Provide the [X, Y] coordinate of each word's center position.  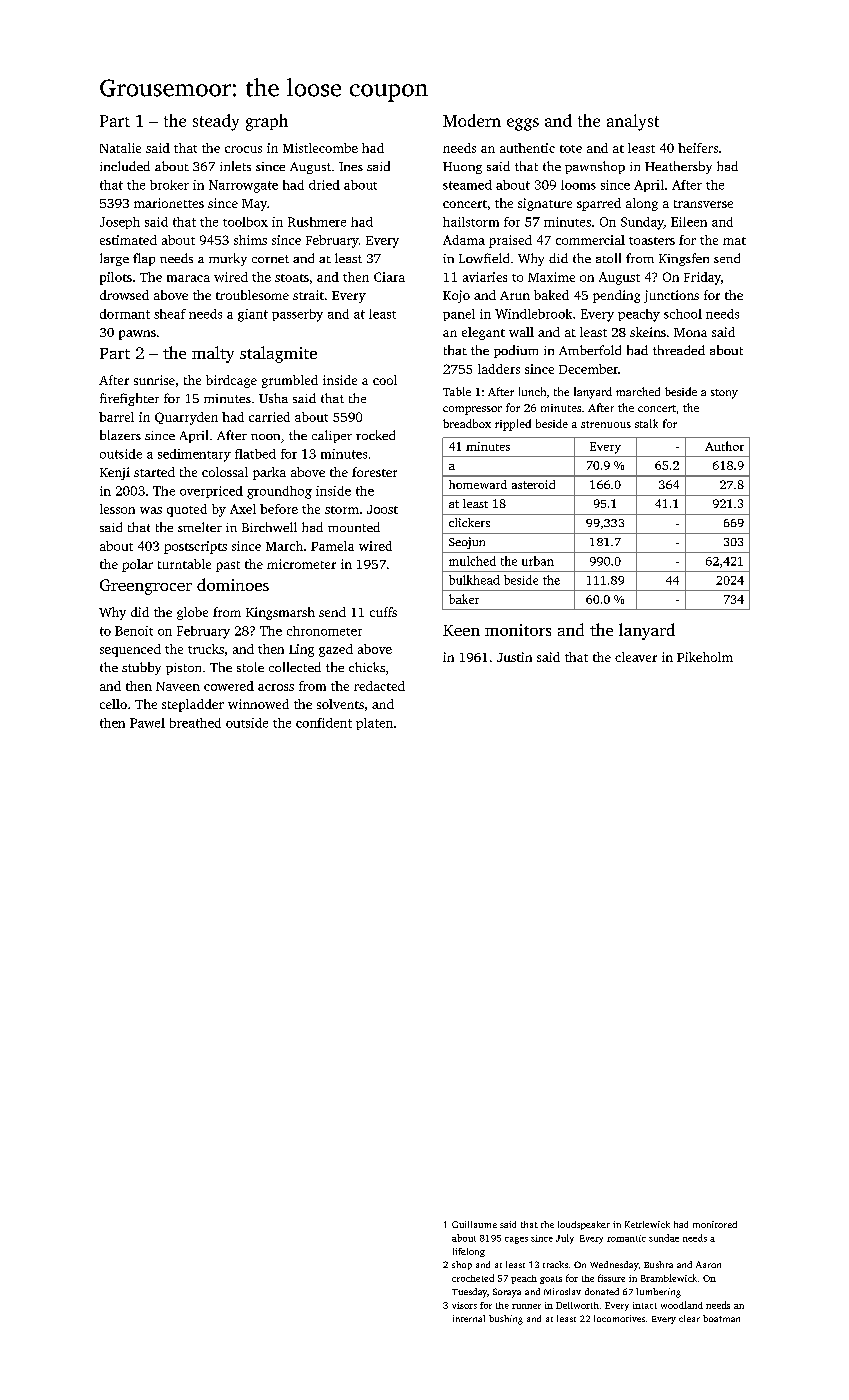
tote [571, 149]
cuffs [383, 612]
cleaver [636, 657]
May [254, 205]
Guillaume [474, 1224]
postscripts [195, 547]
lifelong [469, 1252]
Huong [462, 168]
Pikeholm [705, 657]
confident [324, 723]
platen [374, 724]
